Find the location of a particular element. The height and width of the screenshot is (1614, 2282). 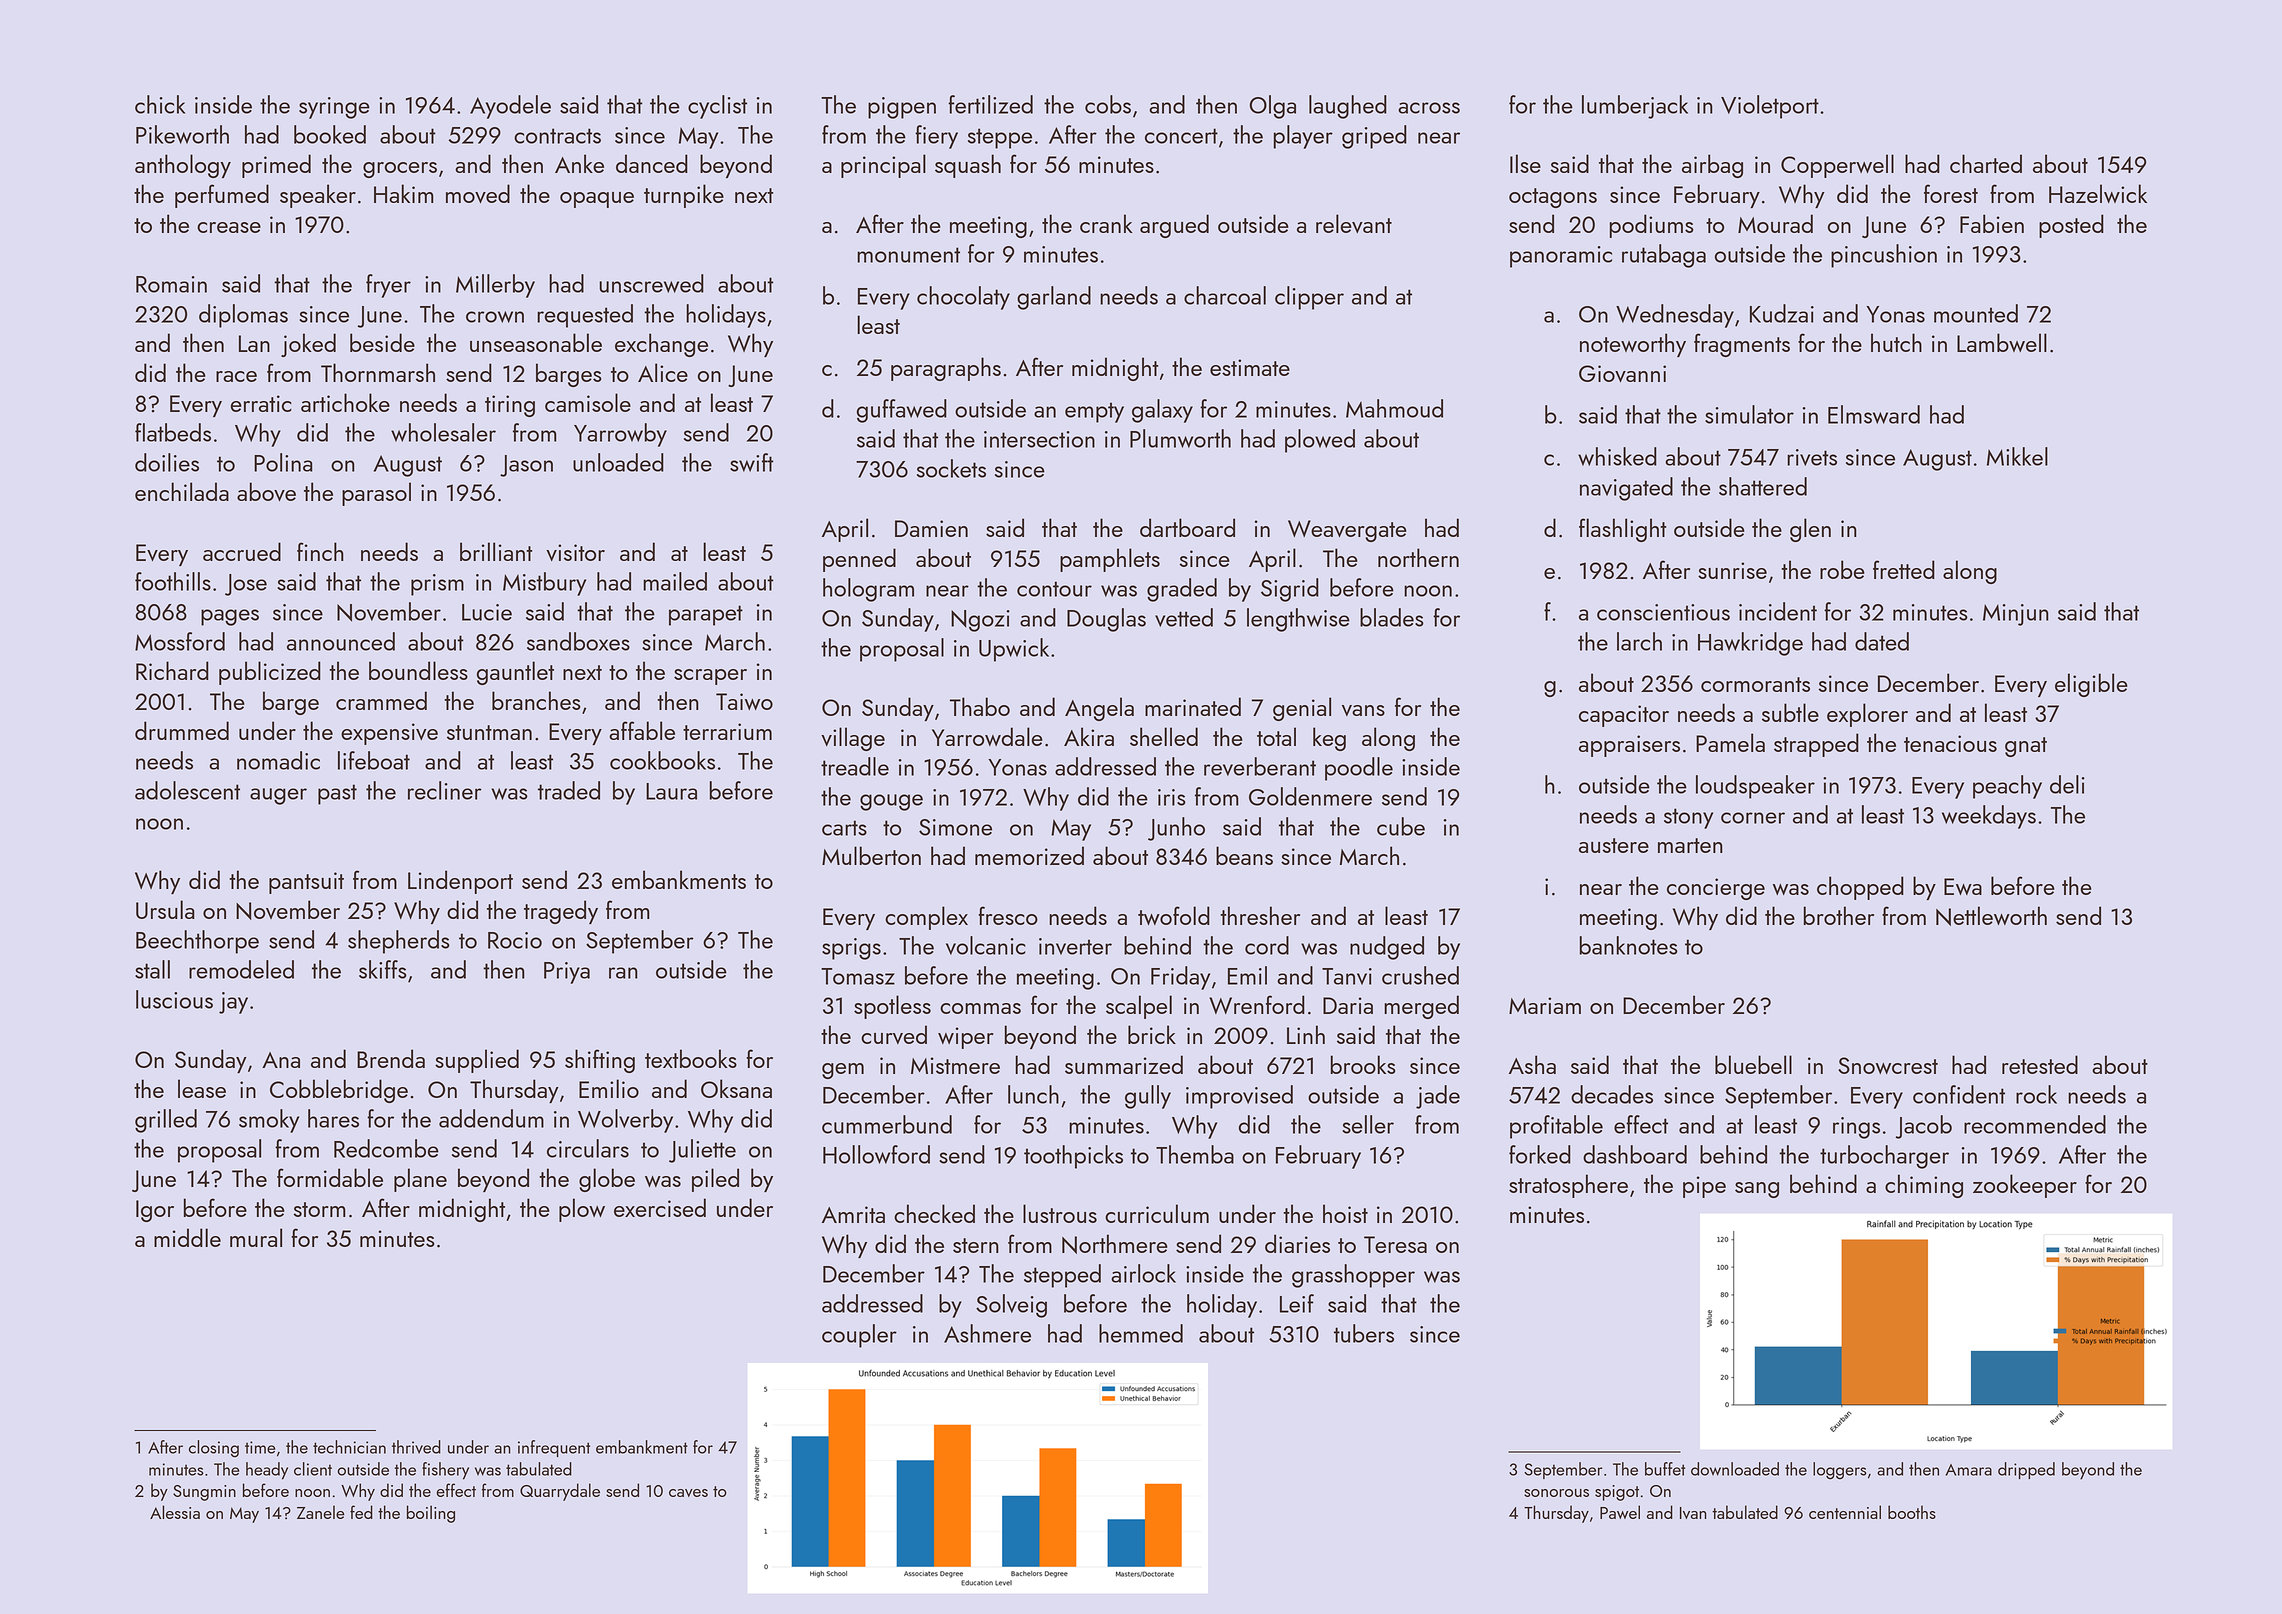

memorized is located at coordinates (1029, 855).
